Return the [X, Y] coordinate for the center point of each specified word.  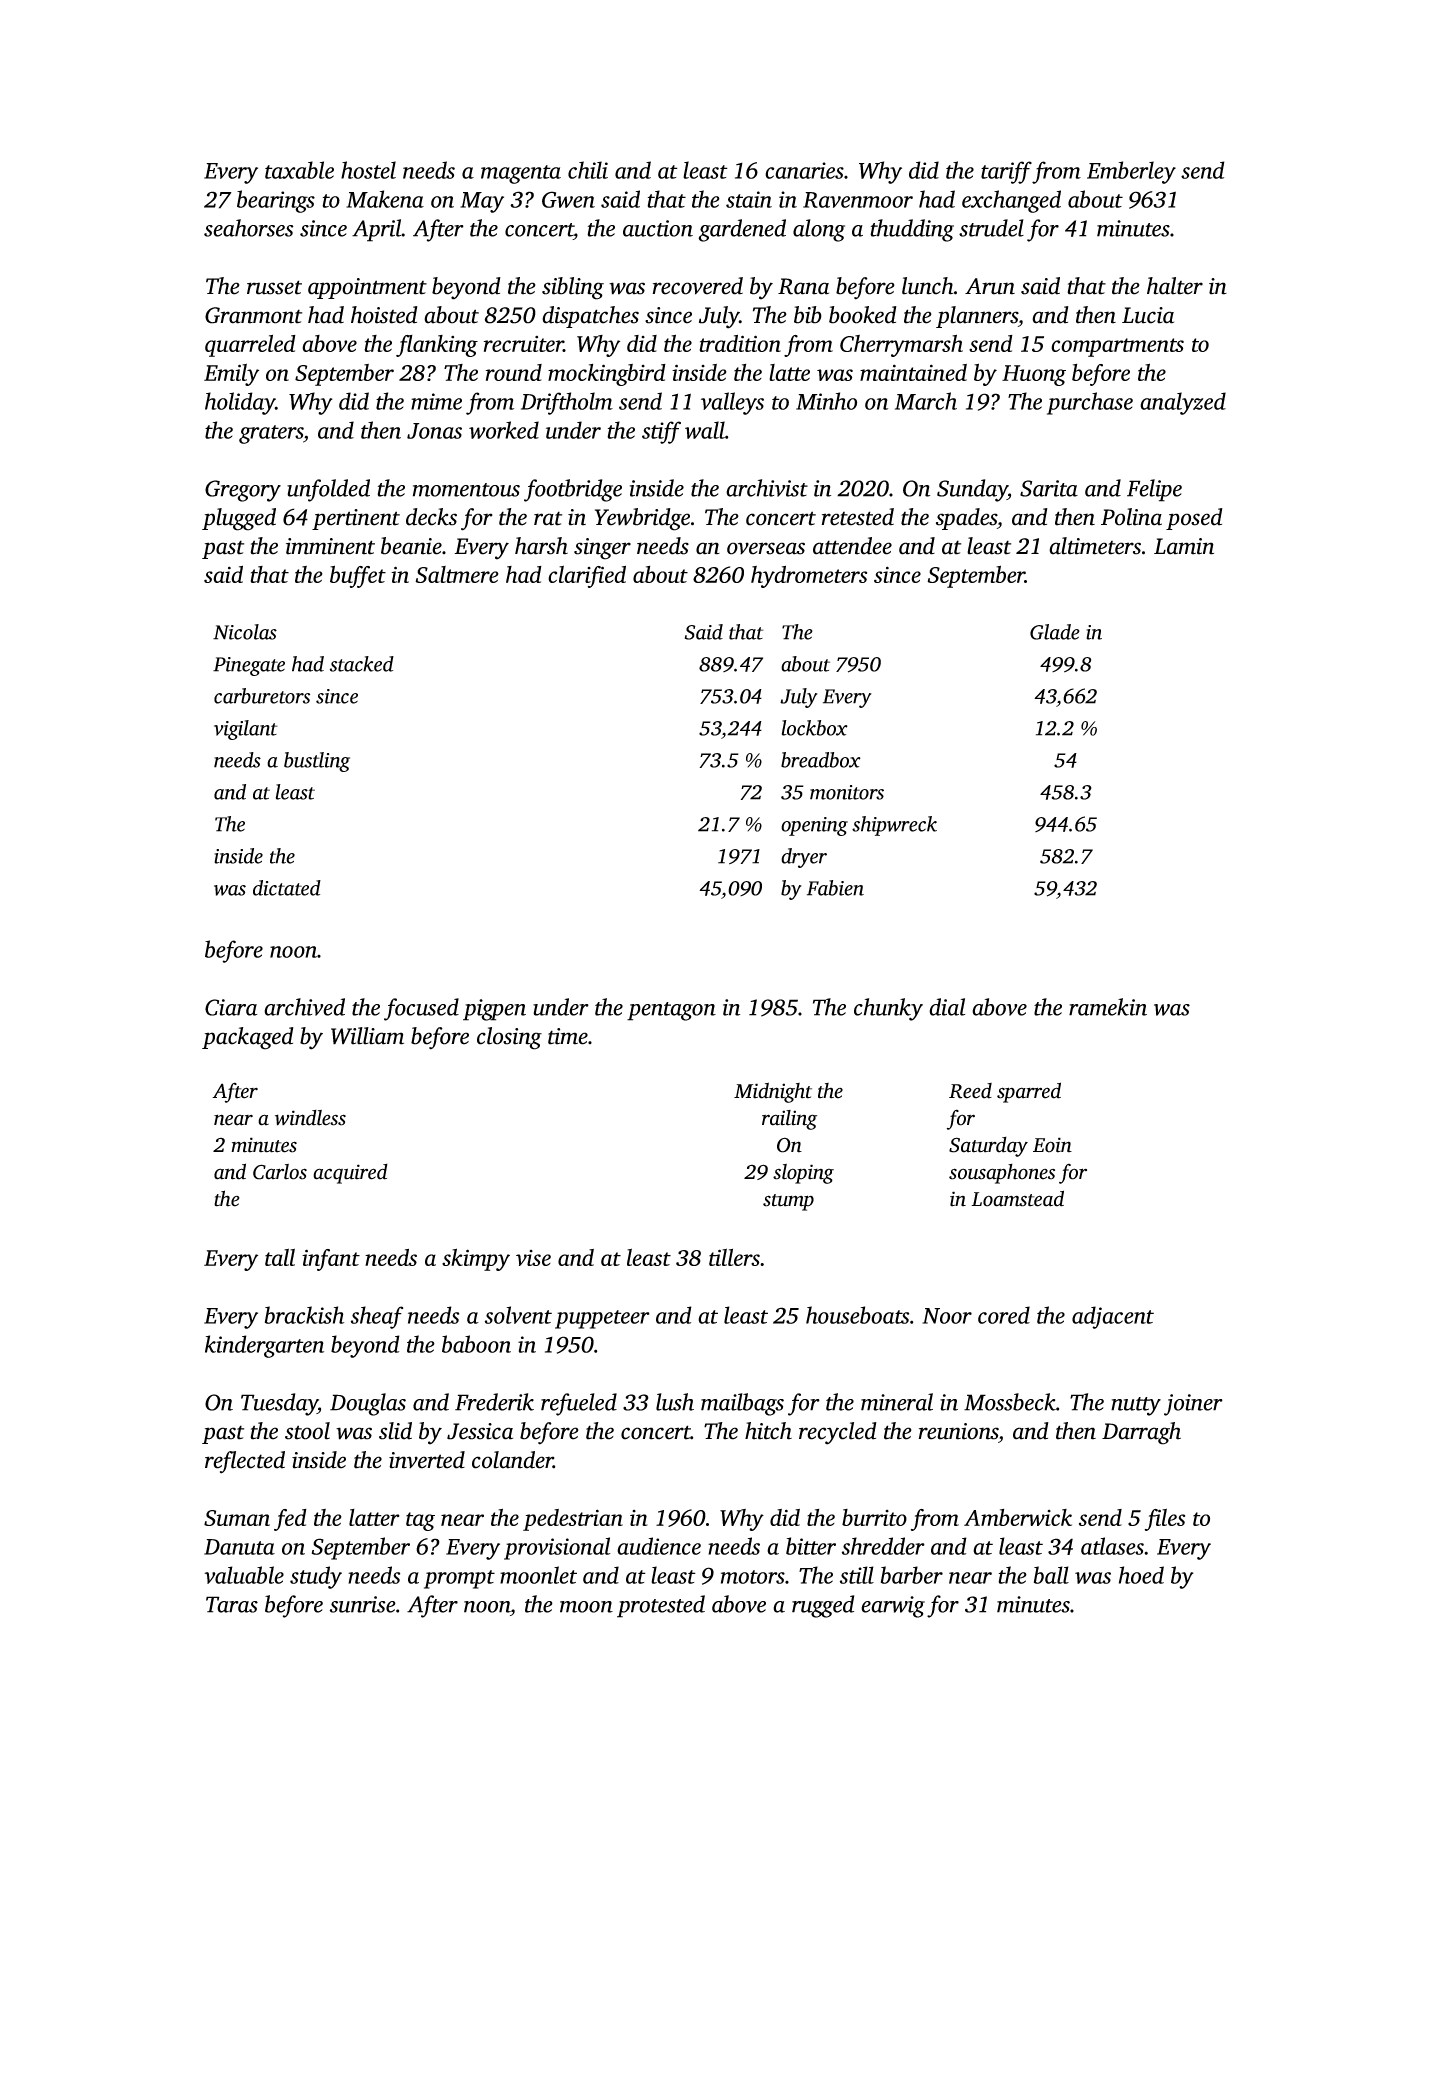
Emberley [1131, 172]
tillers [734, 1257]
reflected [245, 1462]
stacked [362, 664]
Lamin [1184, 546]
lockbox [815, 728]
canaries [804, 170]
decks [431, 517]
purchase [1090, 403]
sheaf [377, 1317]
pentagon [671, 1011]
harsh [541, 546]
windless [310, 1118]
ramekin [1108, 1007]
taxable [299, 170]
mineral [897, 1402]
